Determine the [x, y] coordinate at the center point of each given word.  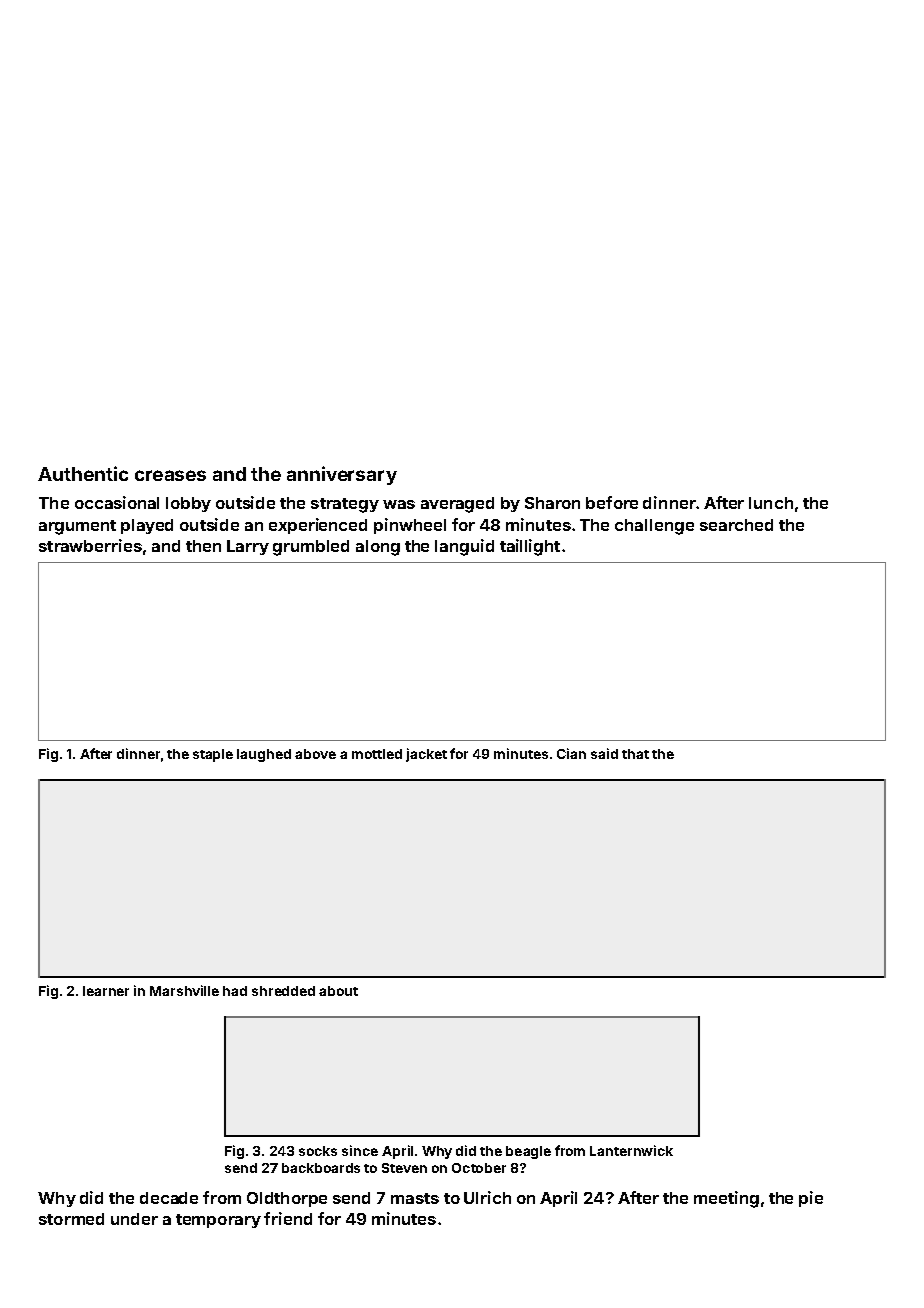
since [360, 1150]
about [338, 991]
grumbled [311, 548]
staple [213, 755]
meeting [726, 1199]
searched [736, 525]
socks [318, 1151]
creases [170, 475]
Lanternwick [631, 1150]
